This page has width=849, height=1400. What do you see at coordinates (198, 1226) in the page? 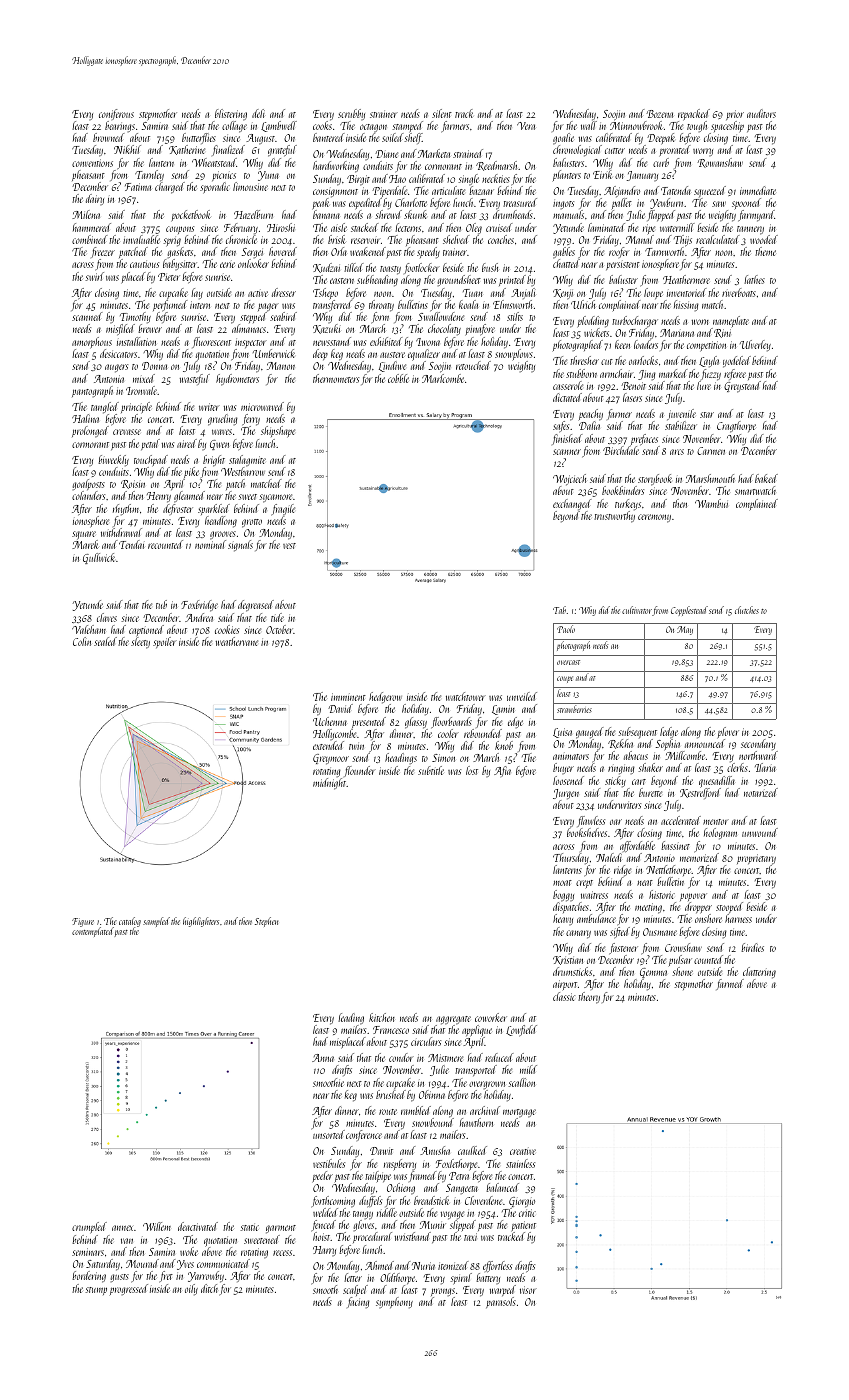
I see `deactivated` at bounding box center [198, 1226].
